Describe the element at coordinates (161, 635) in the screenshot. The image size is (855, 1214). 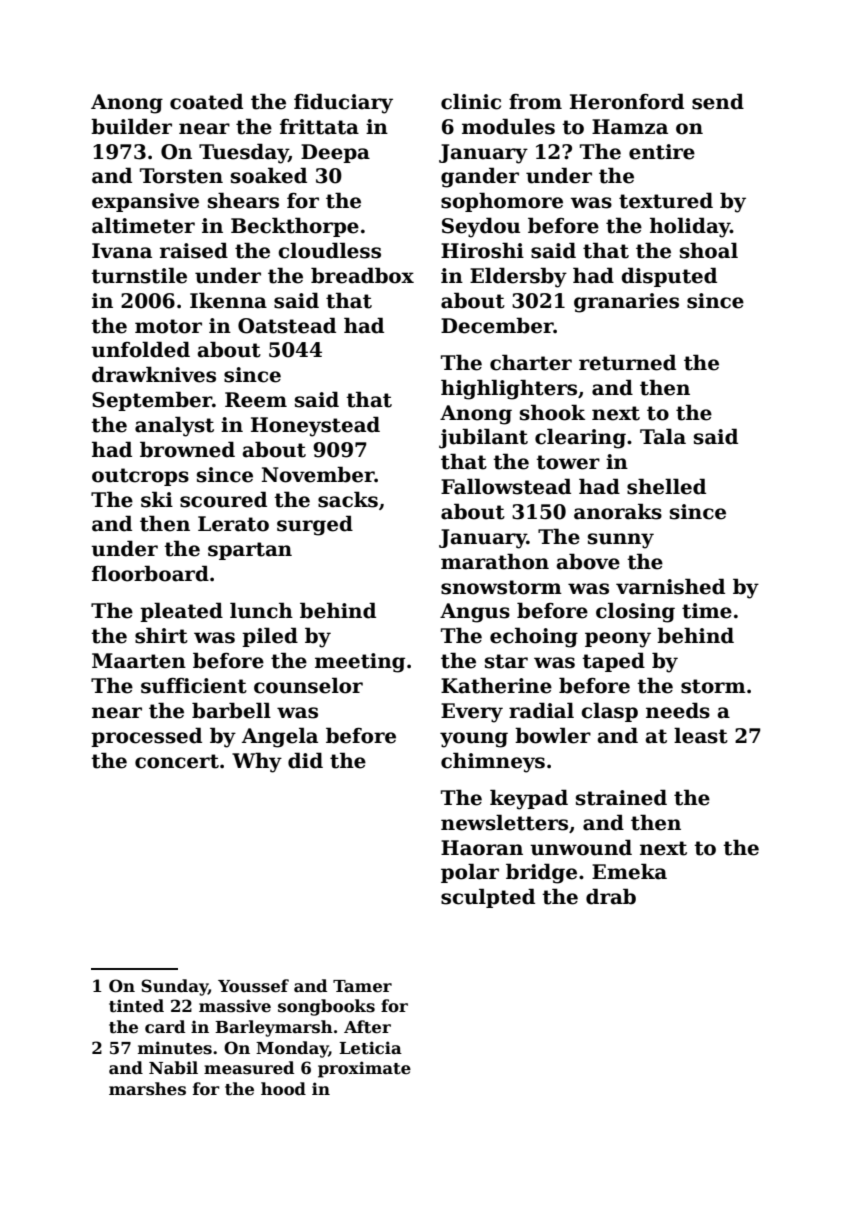
I see `shirt` at that location.
